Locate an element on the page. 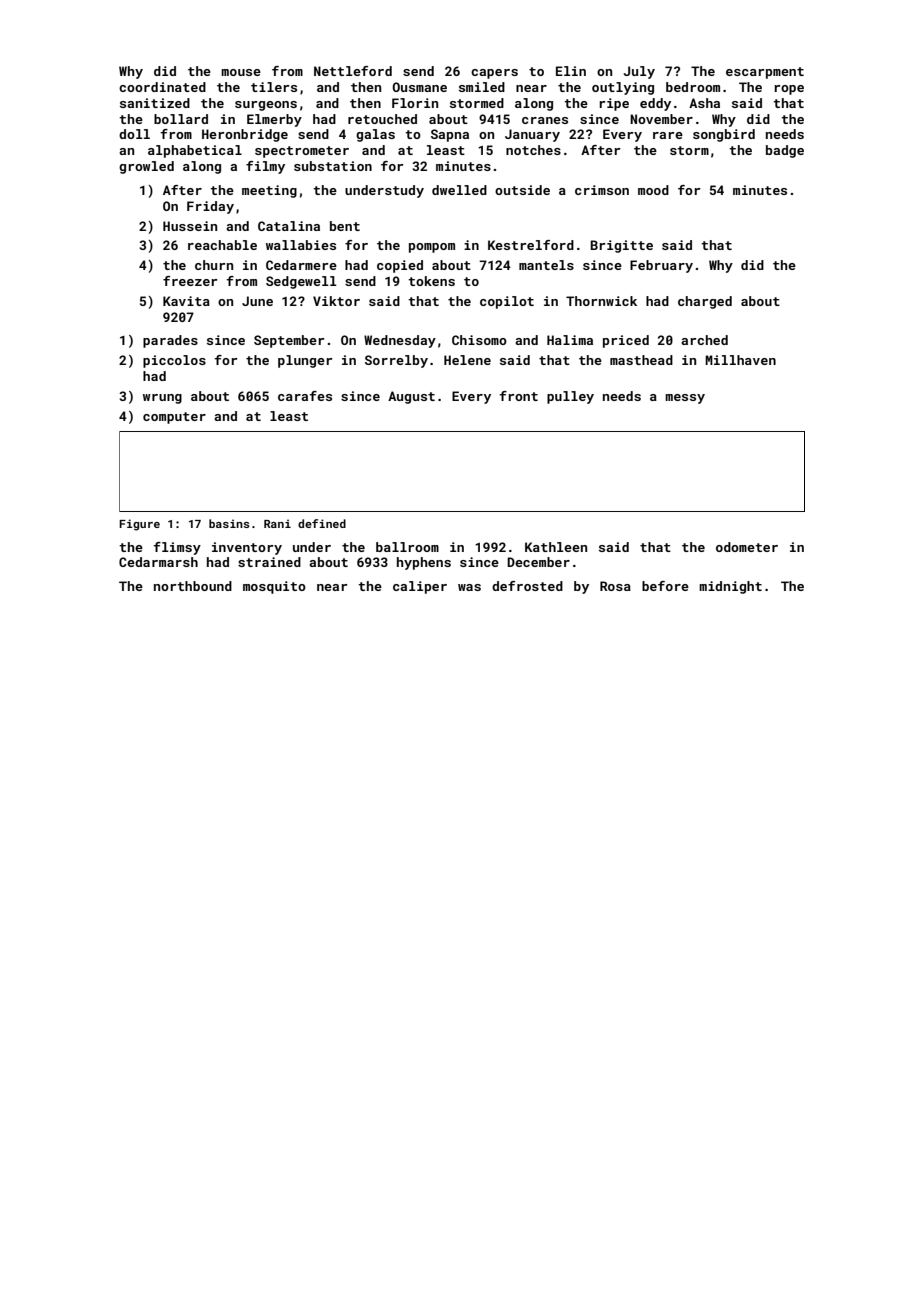  northbound is located at coordinates (193, 586).
